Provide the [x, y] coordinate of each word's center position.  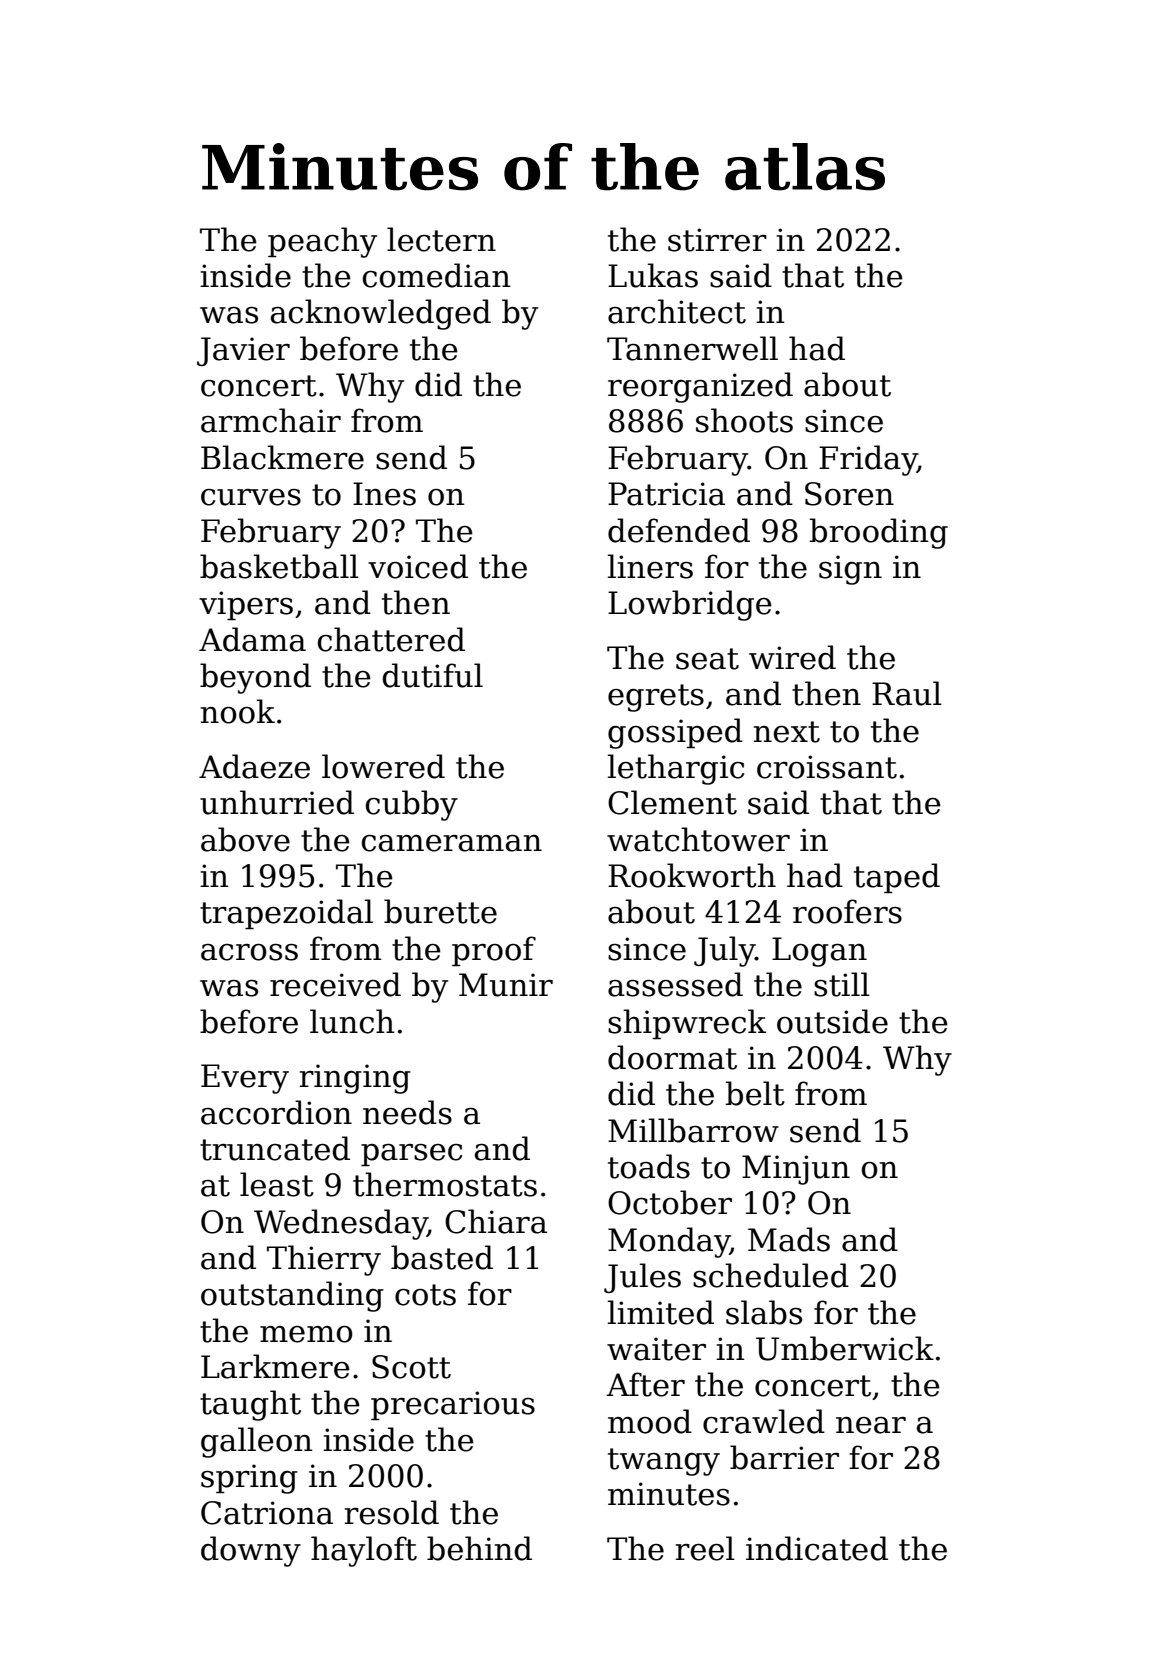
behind [479, 1548]
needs [407, 1112]
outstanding [292, 1296]
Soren [849, 494]
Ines [384, 494]
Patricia [666, 494]
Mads [789, 1239]
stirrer [717, 240]
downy [251, 1551]
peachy [322, 242]
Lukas [653, 275]
